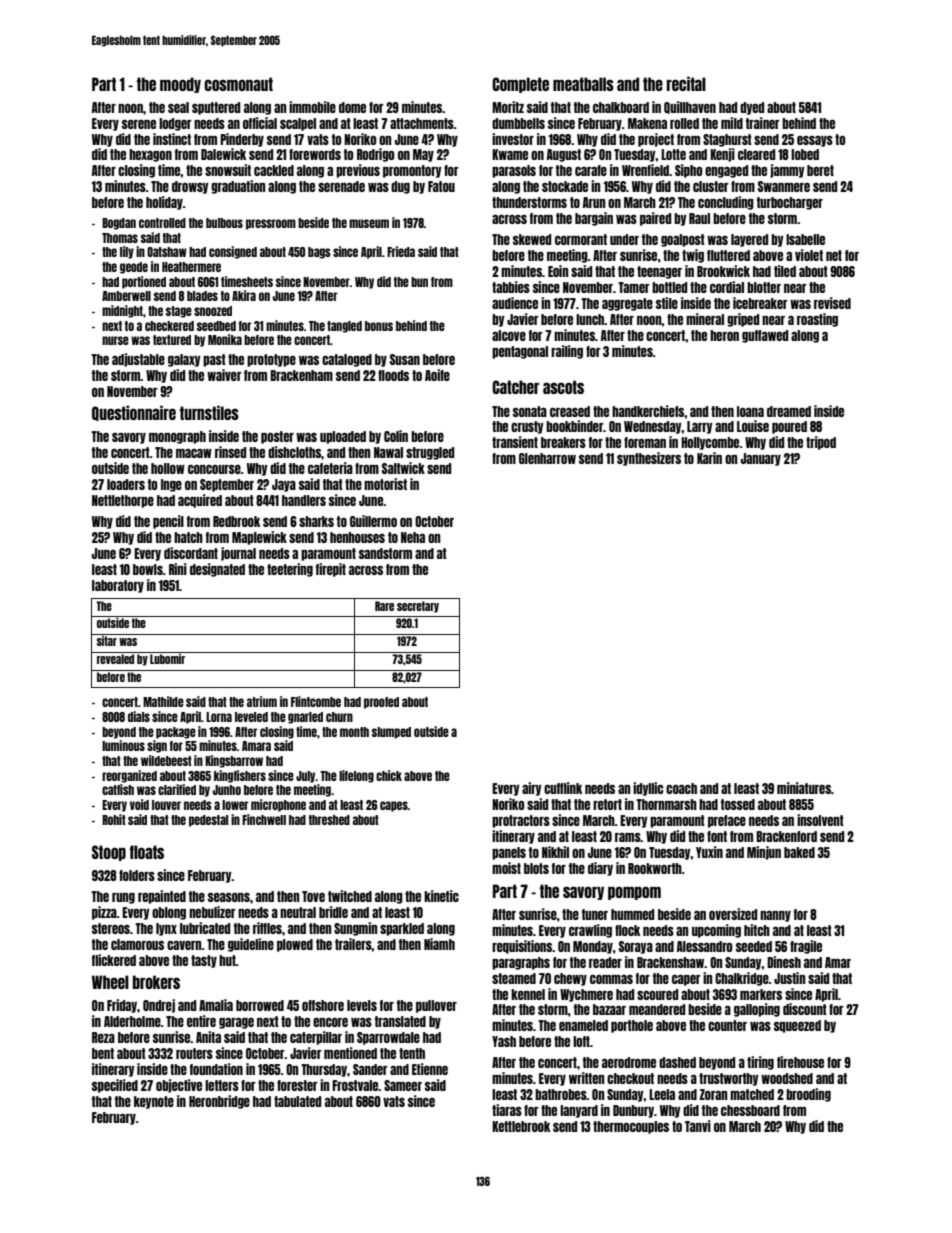 This screenshot has height=1233, width=952. Describe the element at coordinates (649, 459) in the screenshot. I see `synthesizers` at that location.
